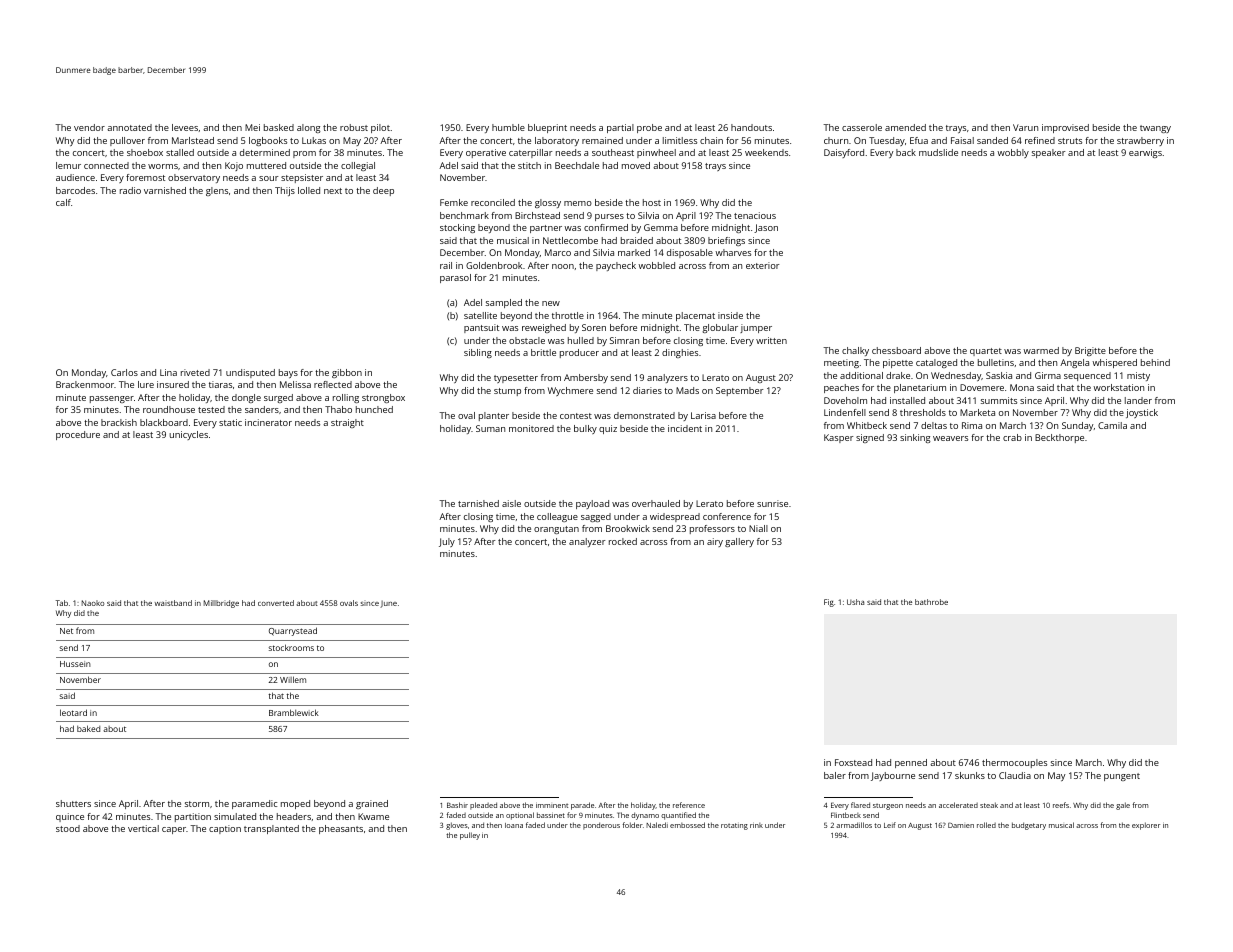 This screenshot has width=1233, height=952. I want to click on bathrobe, so click(931, 602).
